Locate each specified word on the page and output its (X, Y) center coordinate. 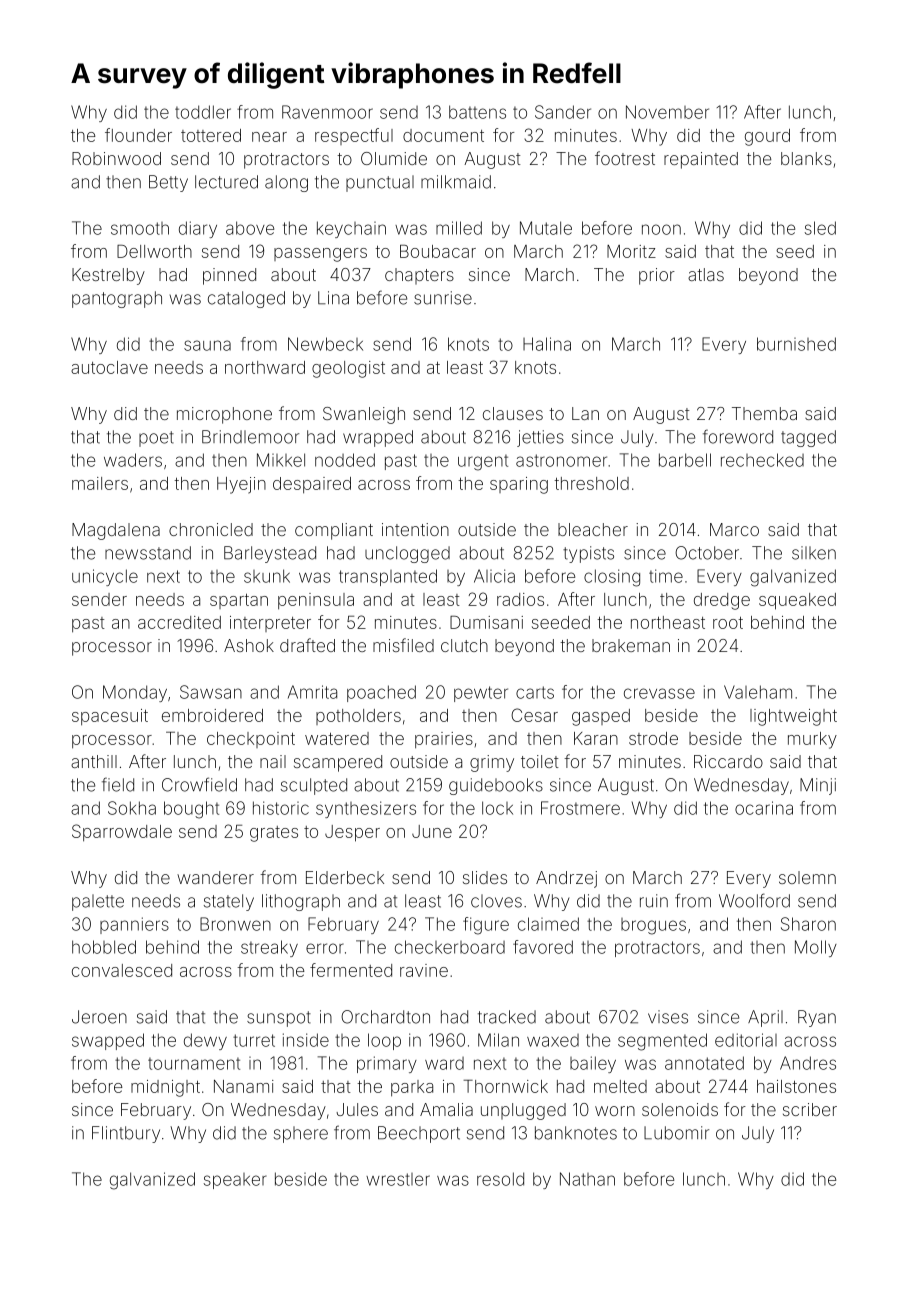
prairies (444, 740)
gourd (767, 137)
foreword (738, 436)
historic (281, 808)
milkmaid (456, 182)
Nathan (587, 1179)
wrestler (398, 1179)
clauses (513, 413)
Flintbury (126, 1134)
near (269, 137)
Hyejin (241, 485)
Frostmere (580, 808)
